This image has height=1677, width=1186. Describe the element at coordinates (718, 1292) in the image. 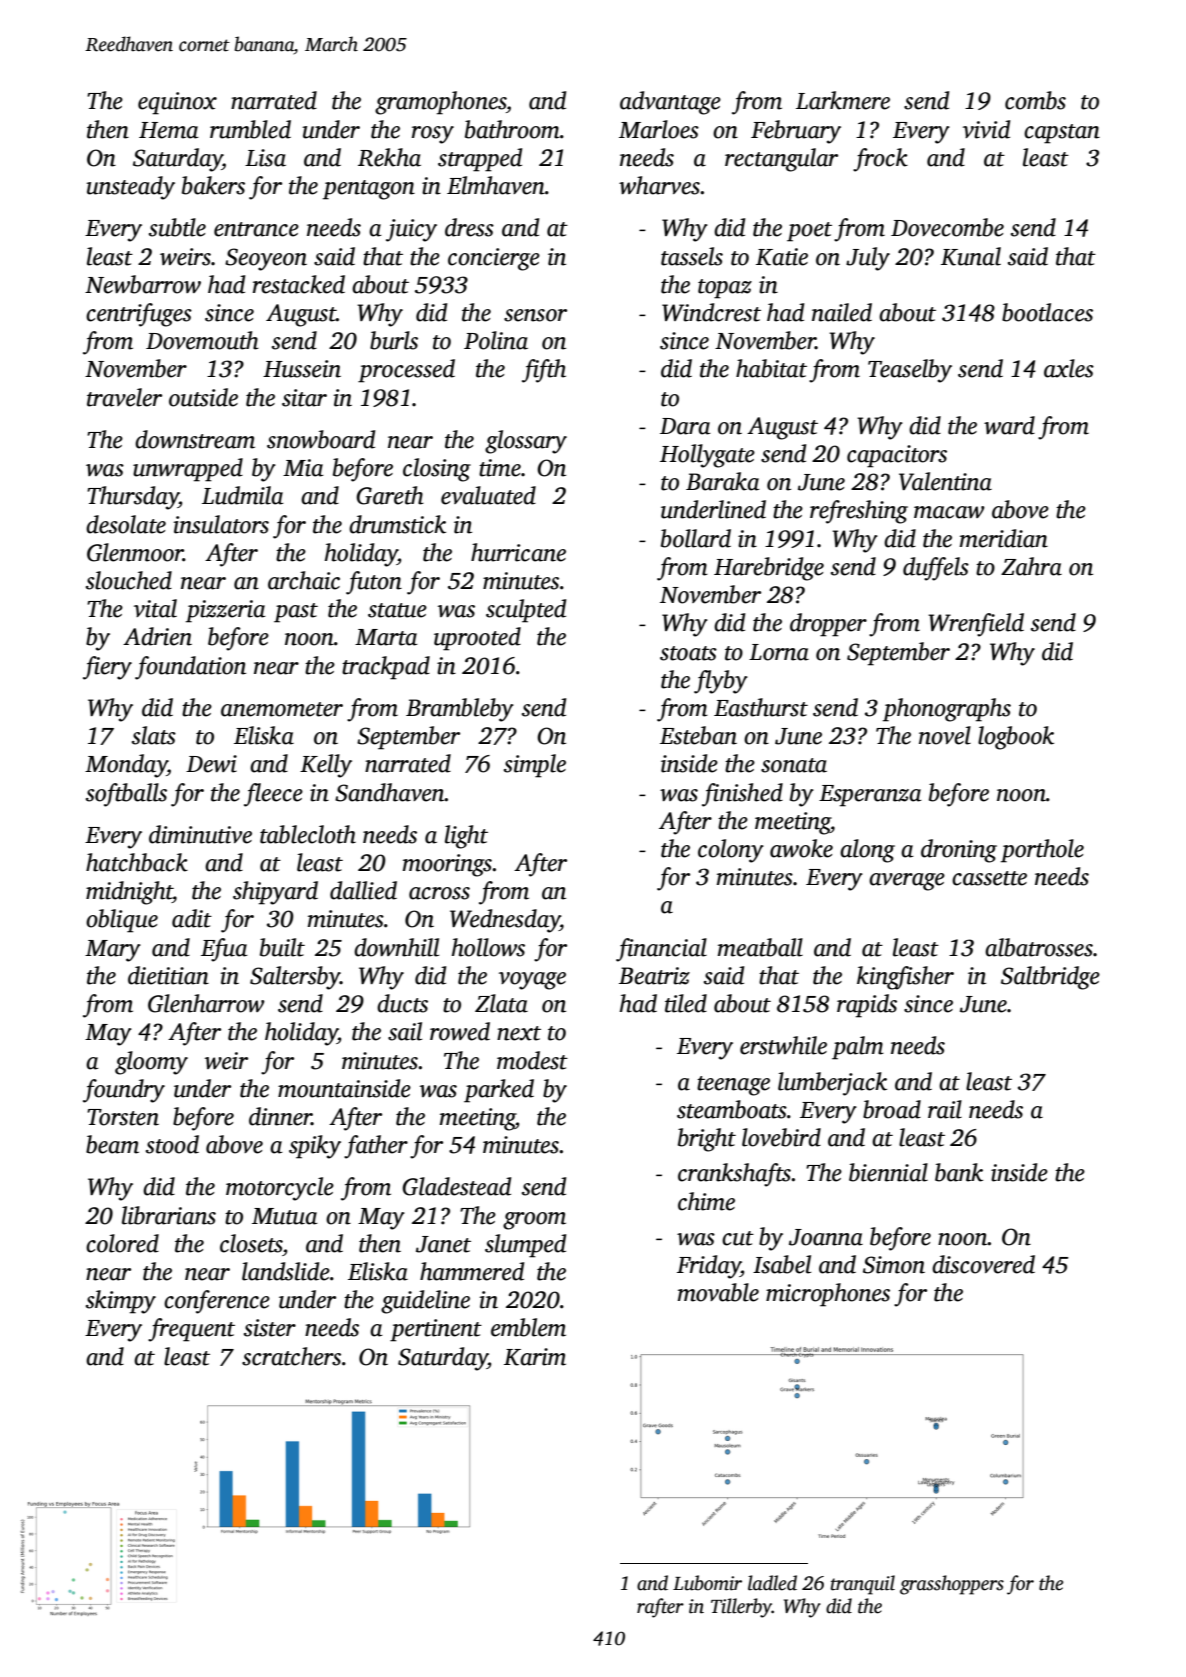

I see `movable` at that location.
